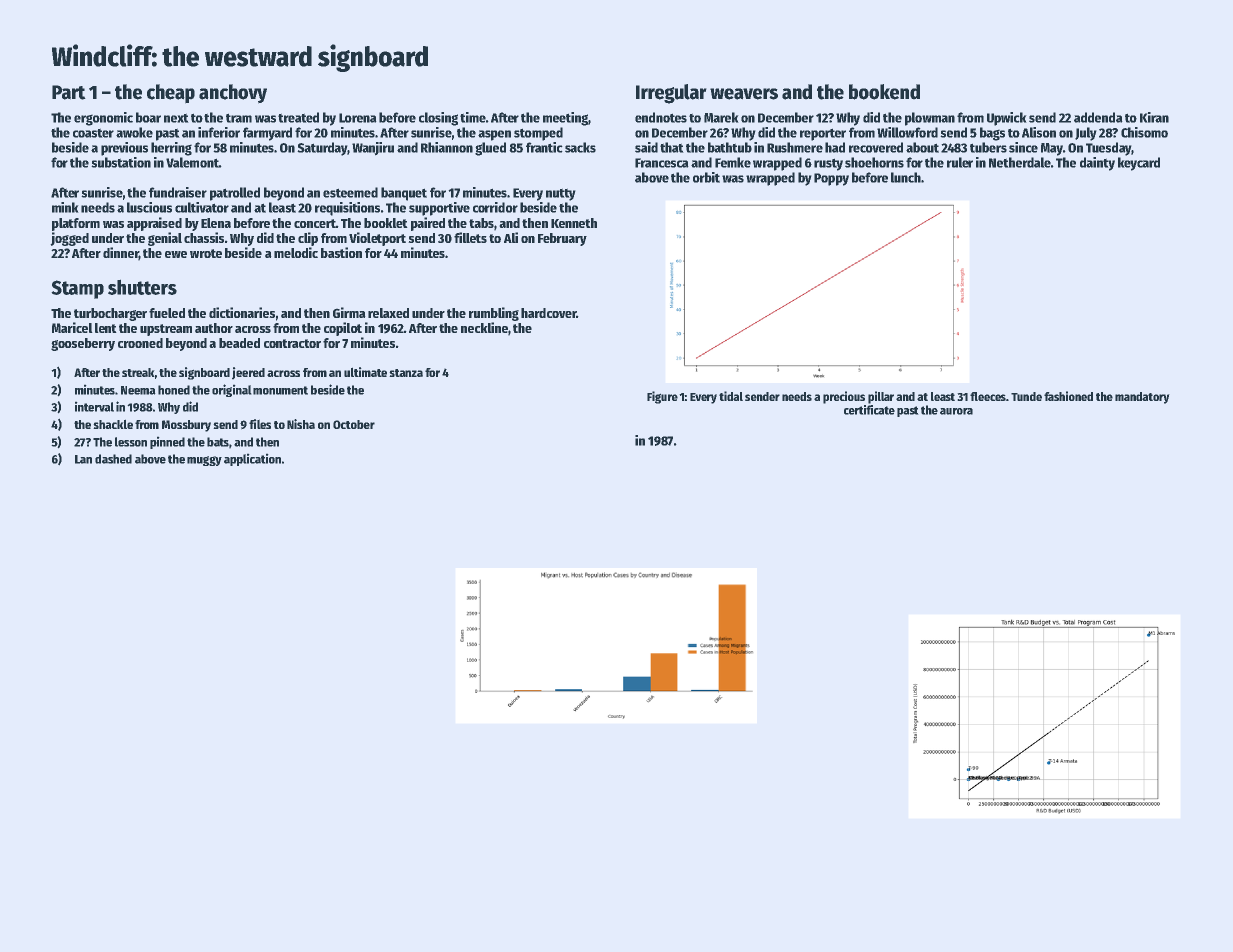 Image resolution: width=1233 pixels, height=952 pixels. I want to click on Neema, so click(138, 390).
